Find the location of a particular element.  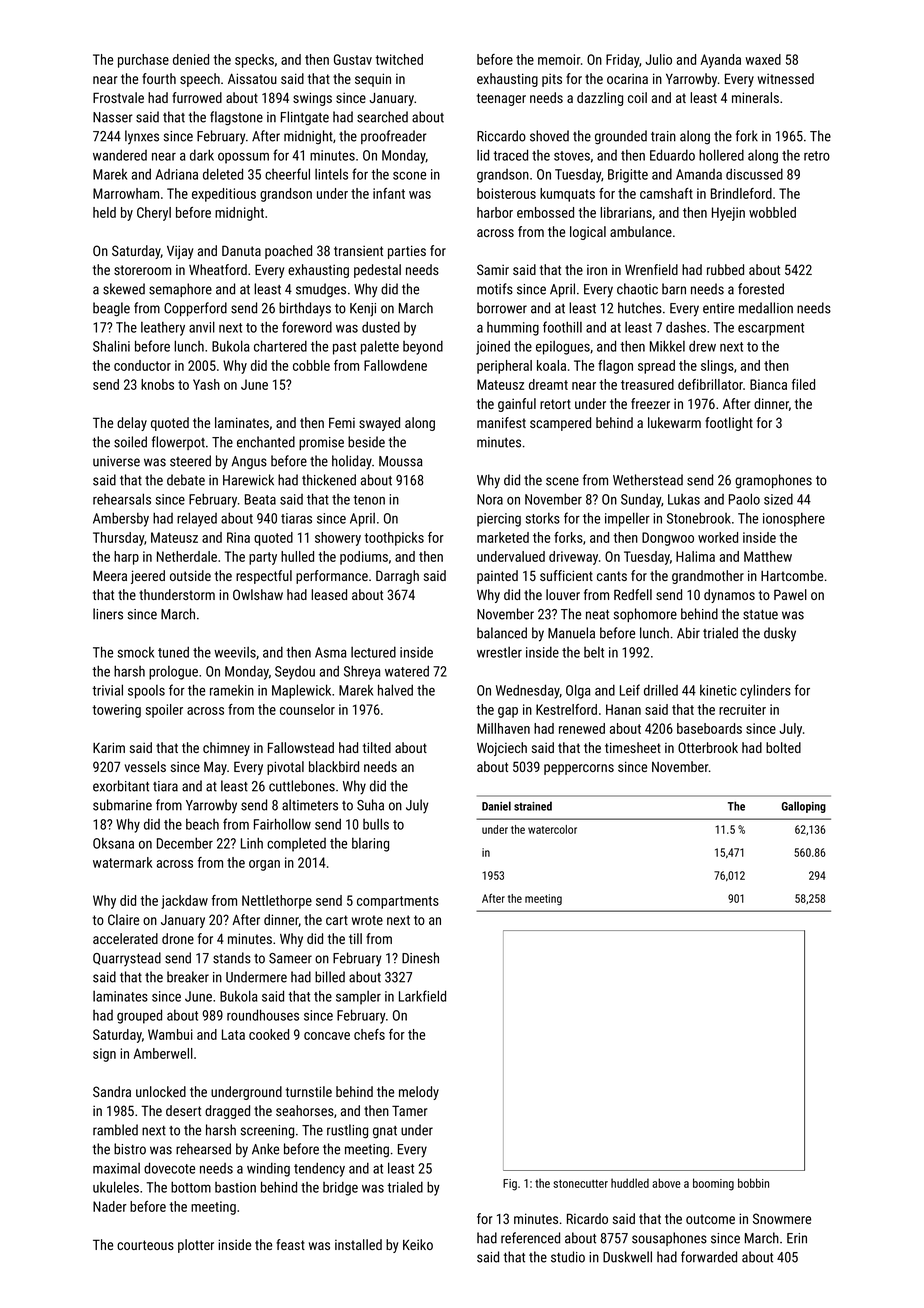

Aissatou is located at coordinates (252, 78).
